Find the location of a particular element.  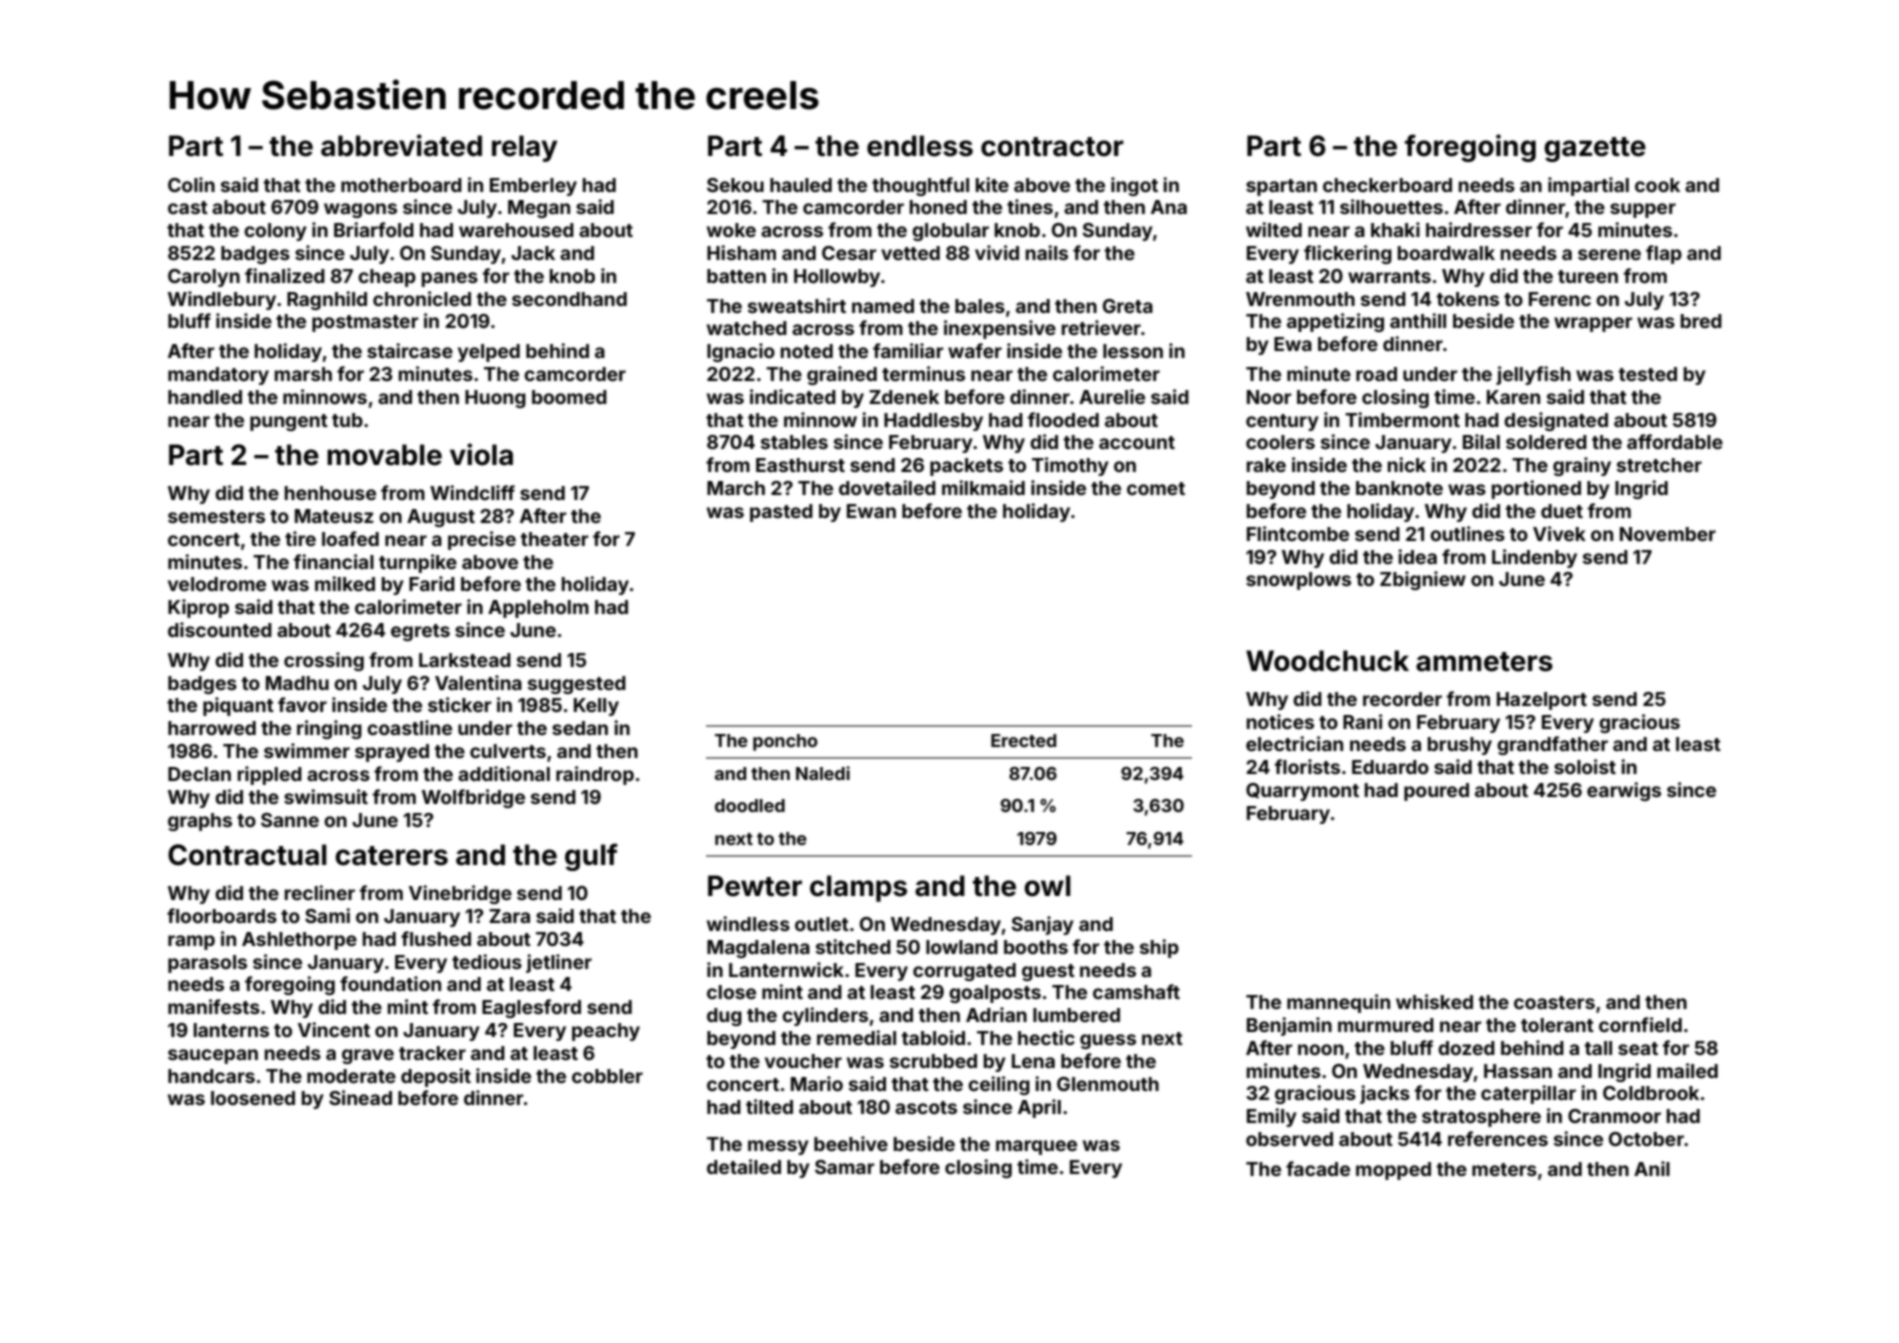

Karen is located at coordinates (1513, 397).
